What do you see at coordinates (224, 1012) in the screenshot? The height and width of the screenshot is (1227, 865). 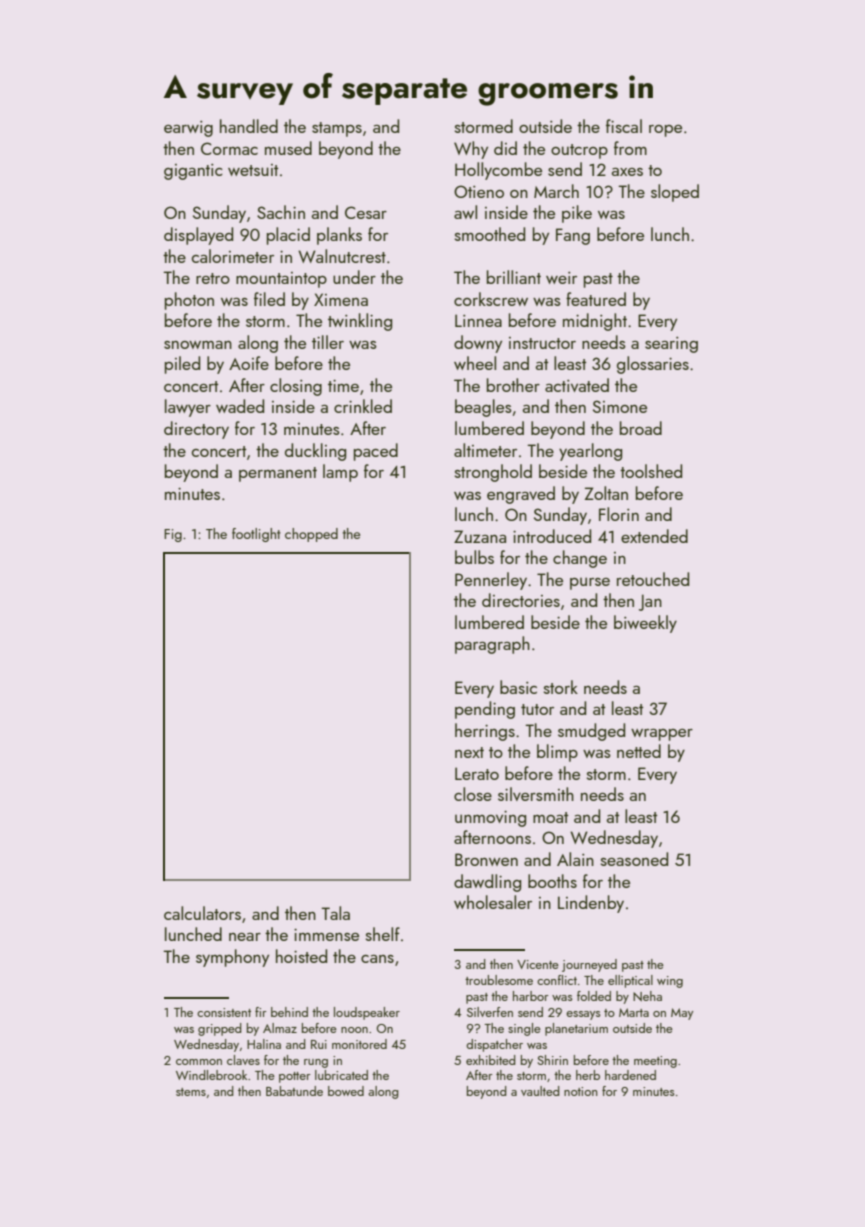 I see `consistent` at bounding box center [224, 1012].
